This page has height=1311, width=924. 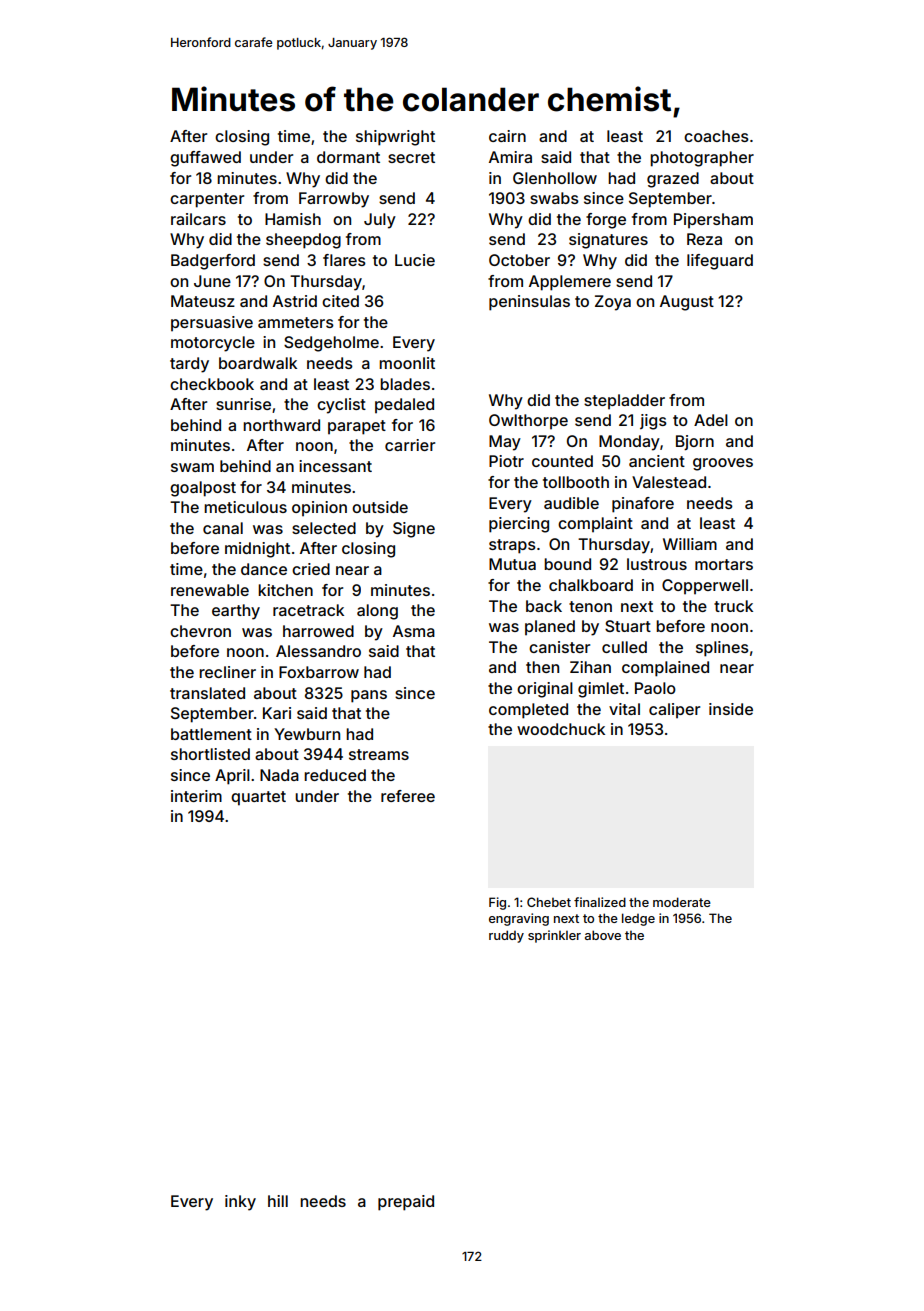 I want to click on Mutua, so click(x=512, y=564).
